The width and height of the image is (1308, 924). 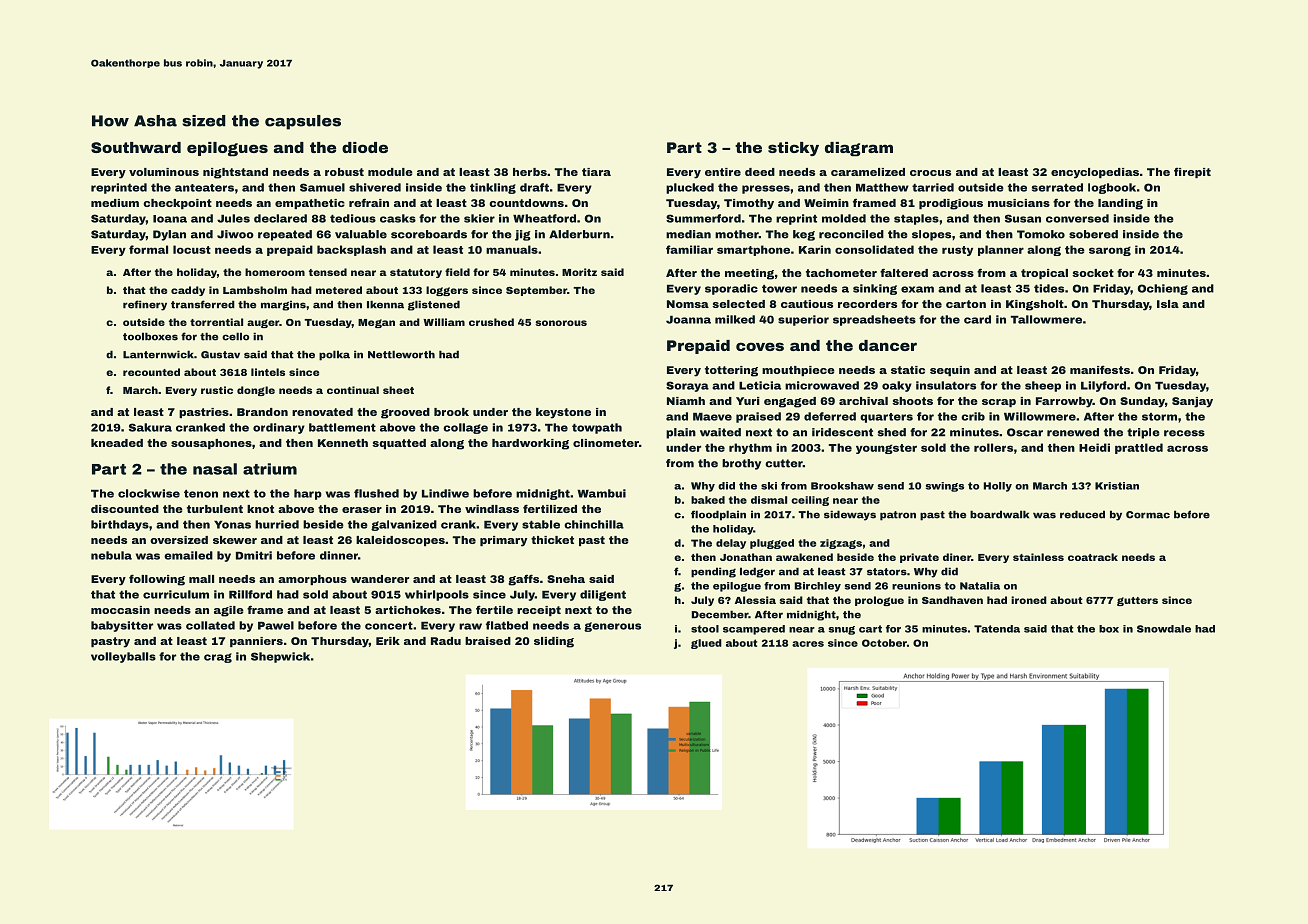 What do you see at coordinates (145, 305) in the image?
I see `refinery` at bounding box center [145, 305].
